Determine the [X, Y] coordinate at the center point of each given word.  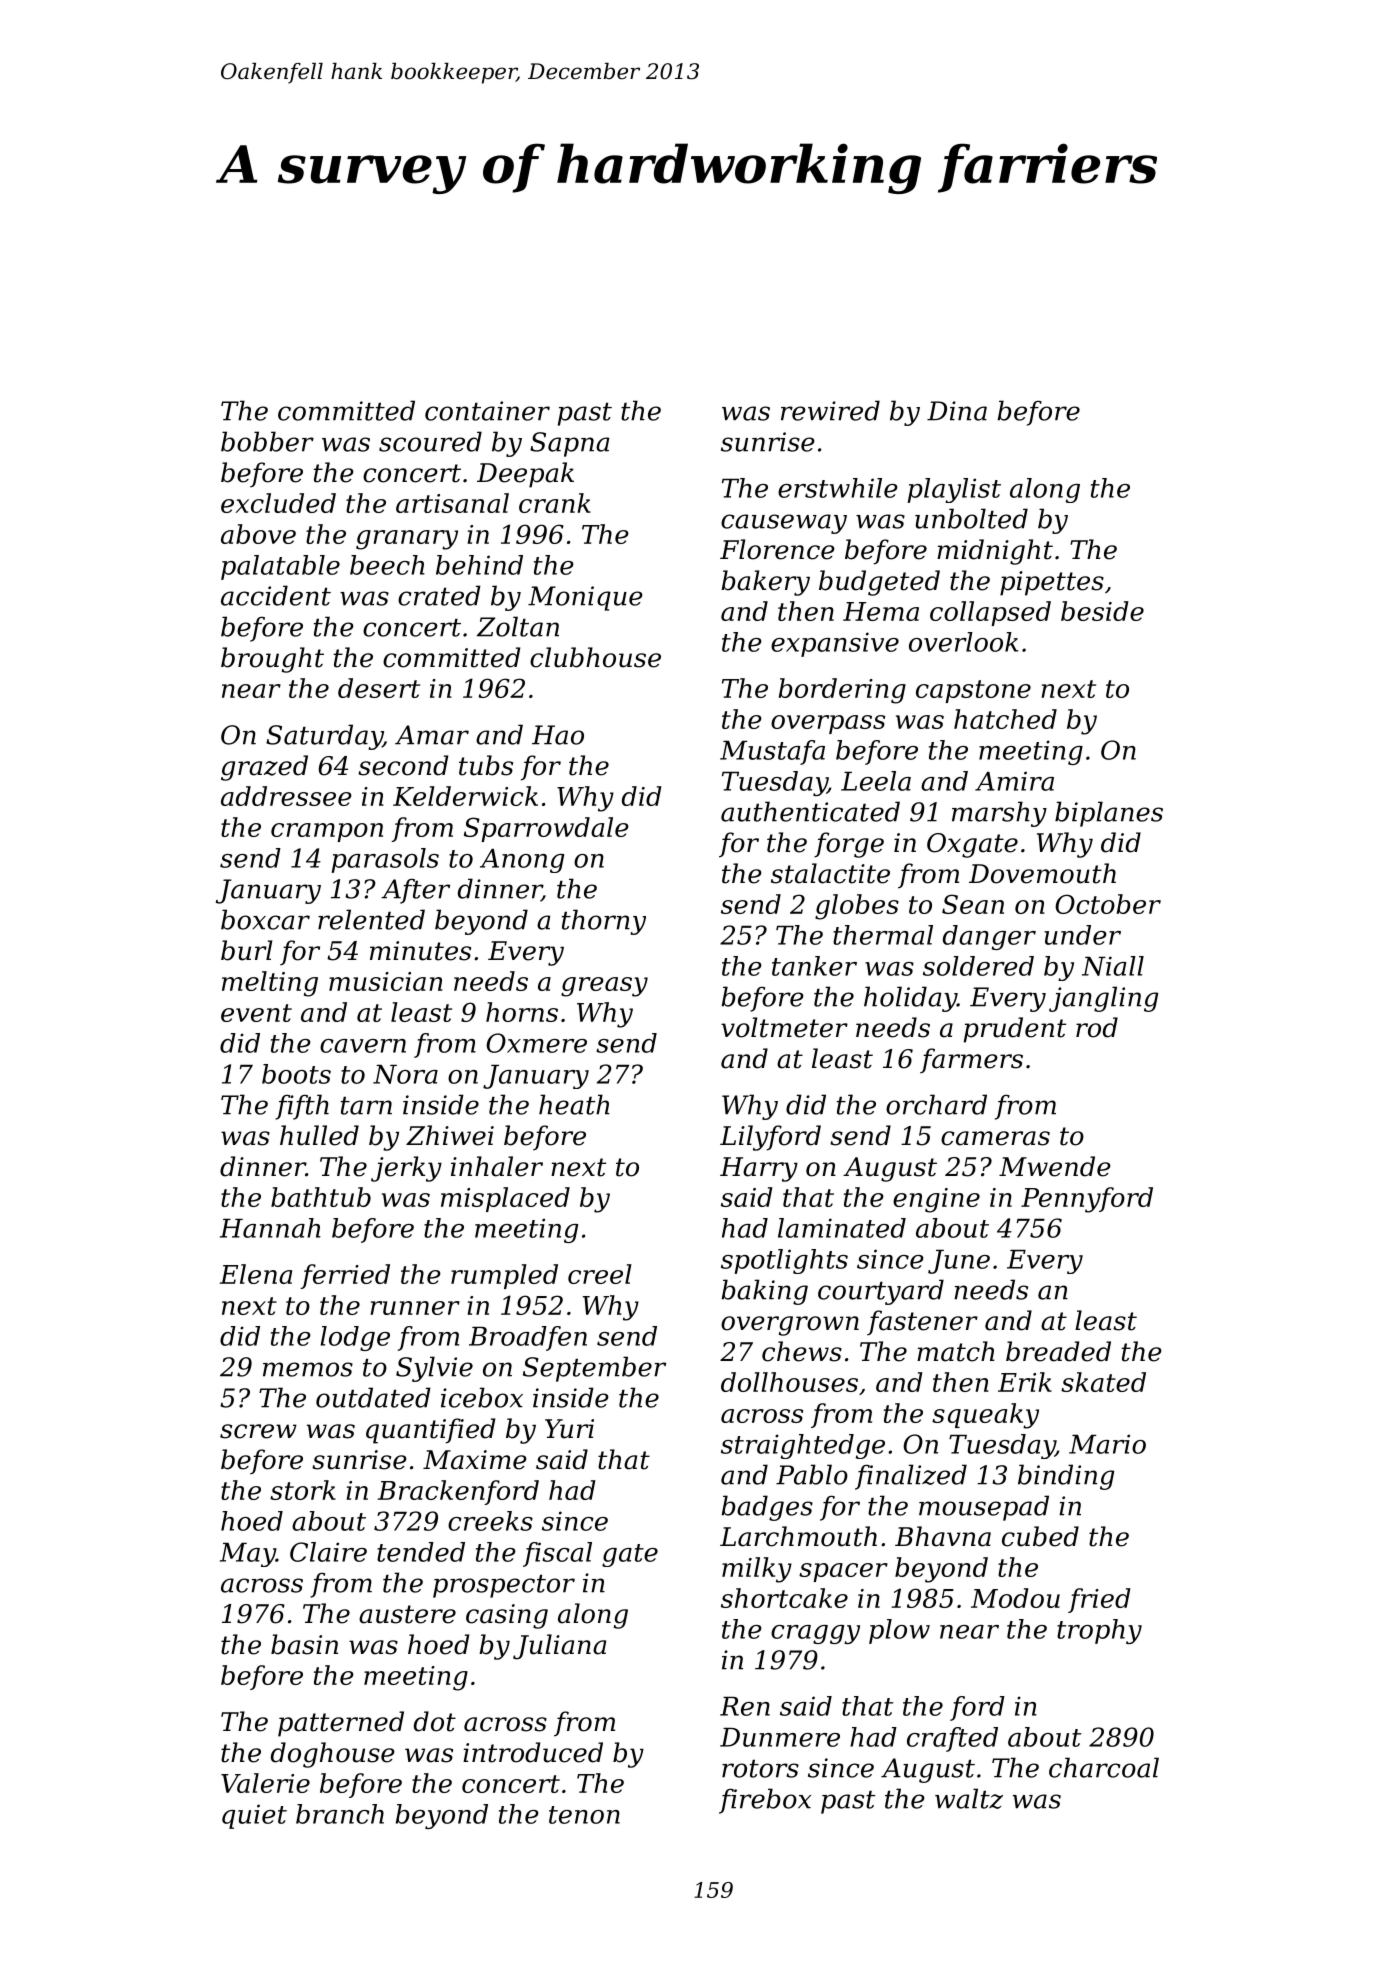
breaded [1058, 1351]
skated [1103, 1382]
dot [435, 1721]
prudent [1015, 1030]
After [415, 891]
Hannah [270, 1228]
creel [600, 1274]
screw [258, 1431]
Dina [957, 411]
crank [555, 503]
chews [802, 1351]
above [258, 534]
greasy [604, 987]
